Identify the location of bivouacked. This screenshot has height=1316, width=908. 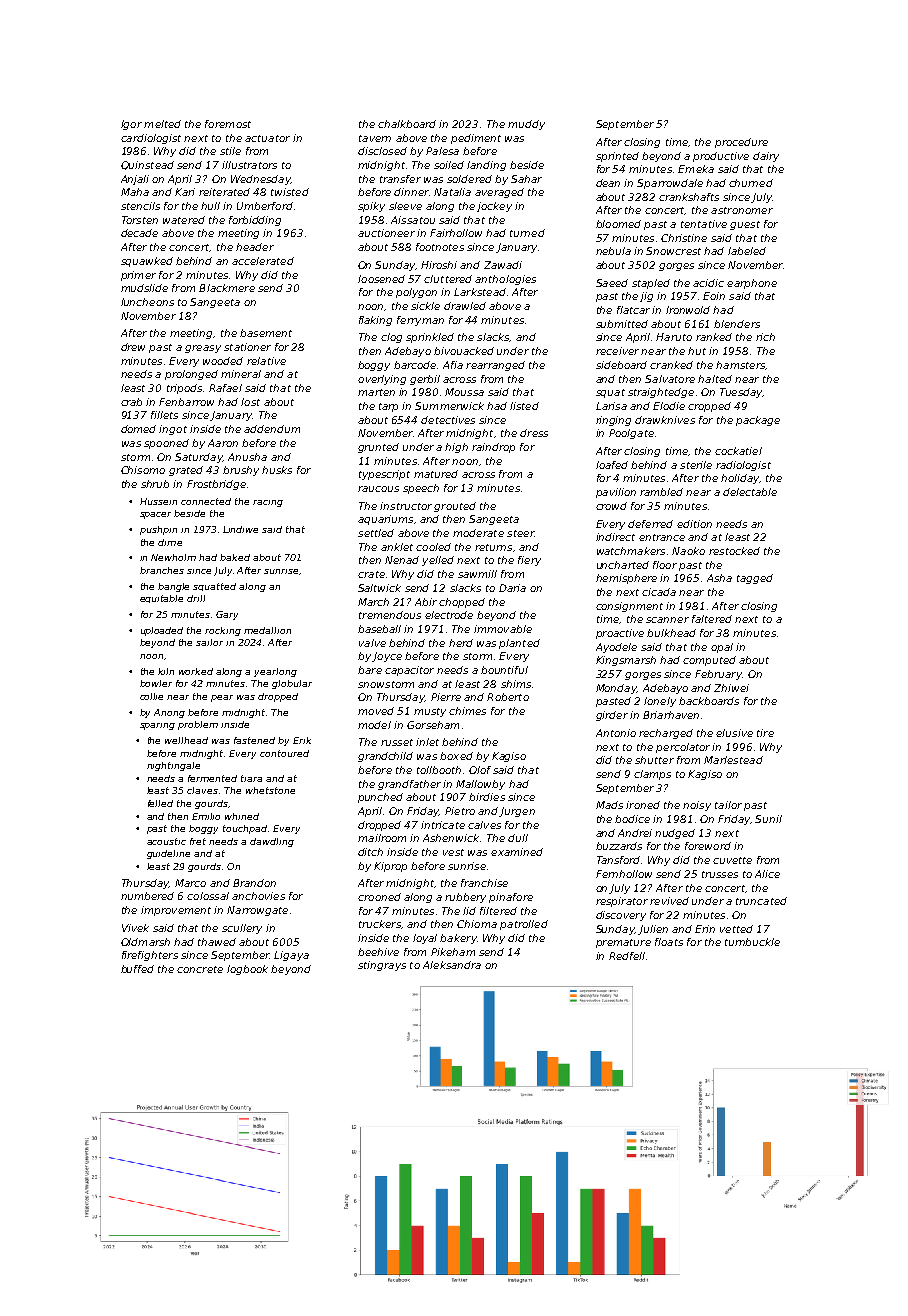
(464, 351).
